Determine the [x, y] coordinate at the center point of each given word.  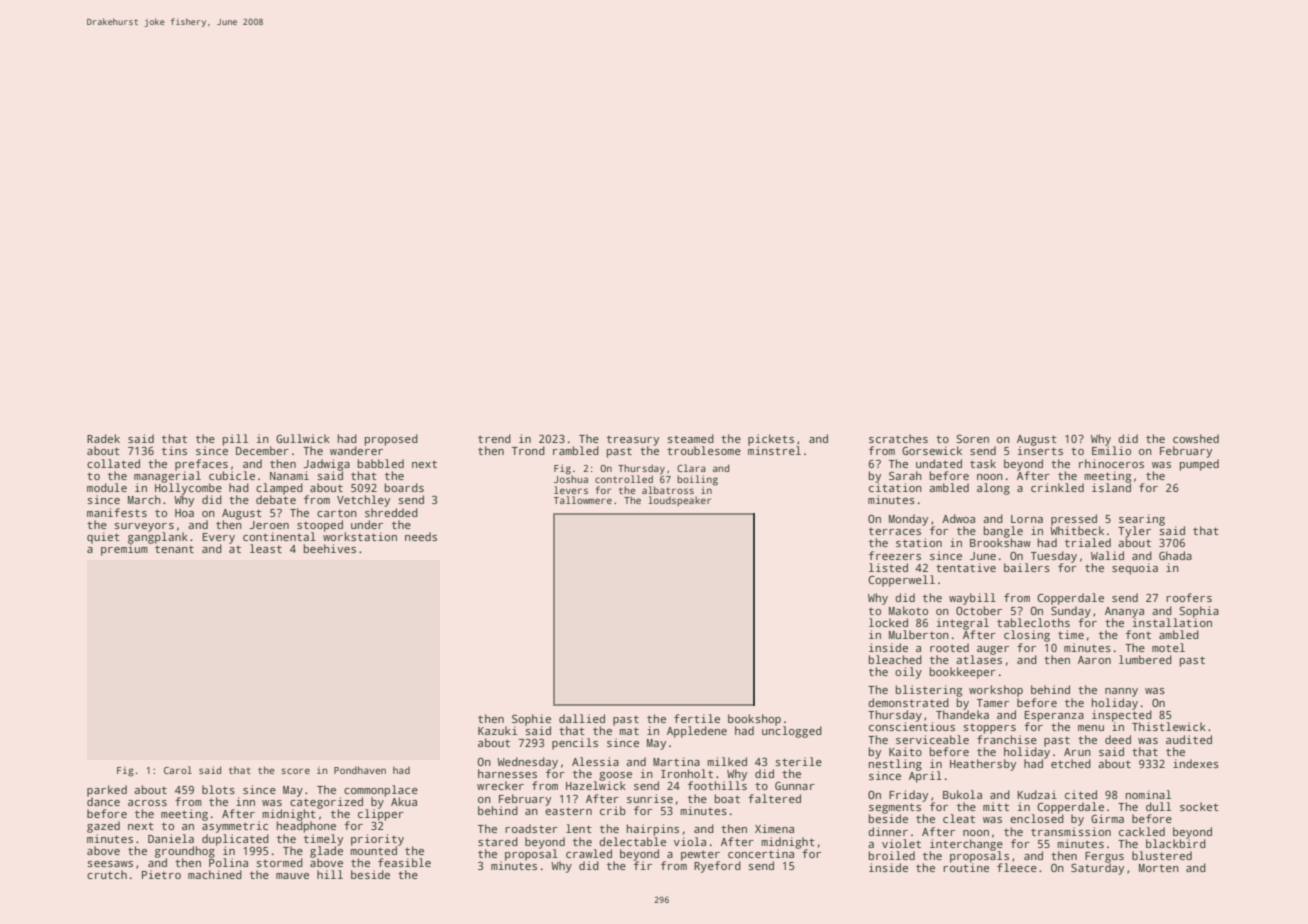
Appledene [697, 732]
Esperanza [1054, 716]
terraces [895, 531]
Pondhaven [360, 770]
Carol [178, 770]
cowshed [1196, 438]
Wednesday [527, 763]
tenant [174, 549]
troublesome [704, 450]
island [1111, 487]
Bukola [962, 794]
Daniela [171, 838]
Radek [103, 438]
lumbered [1145, 659]
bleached [895, 659]
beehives [330, 548]
